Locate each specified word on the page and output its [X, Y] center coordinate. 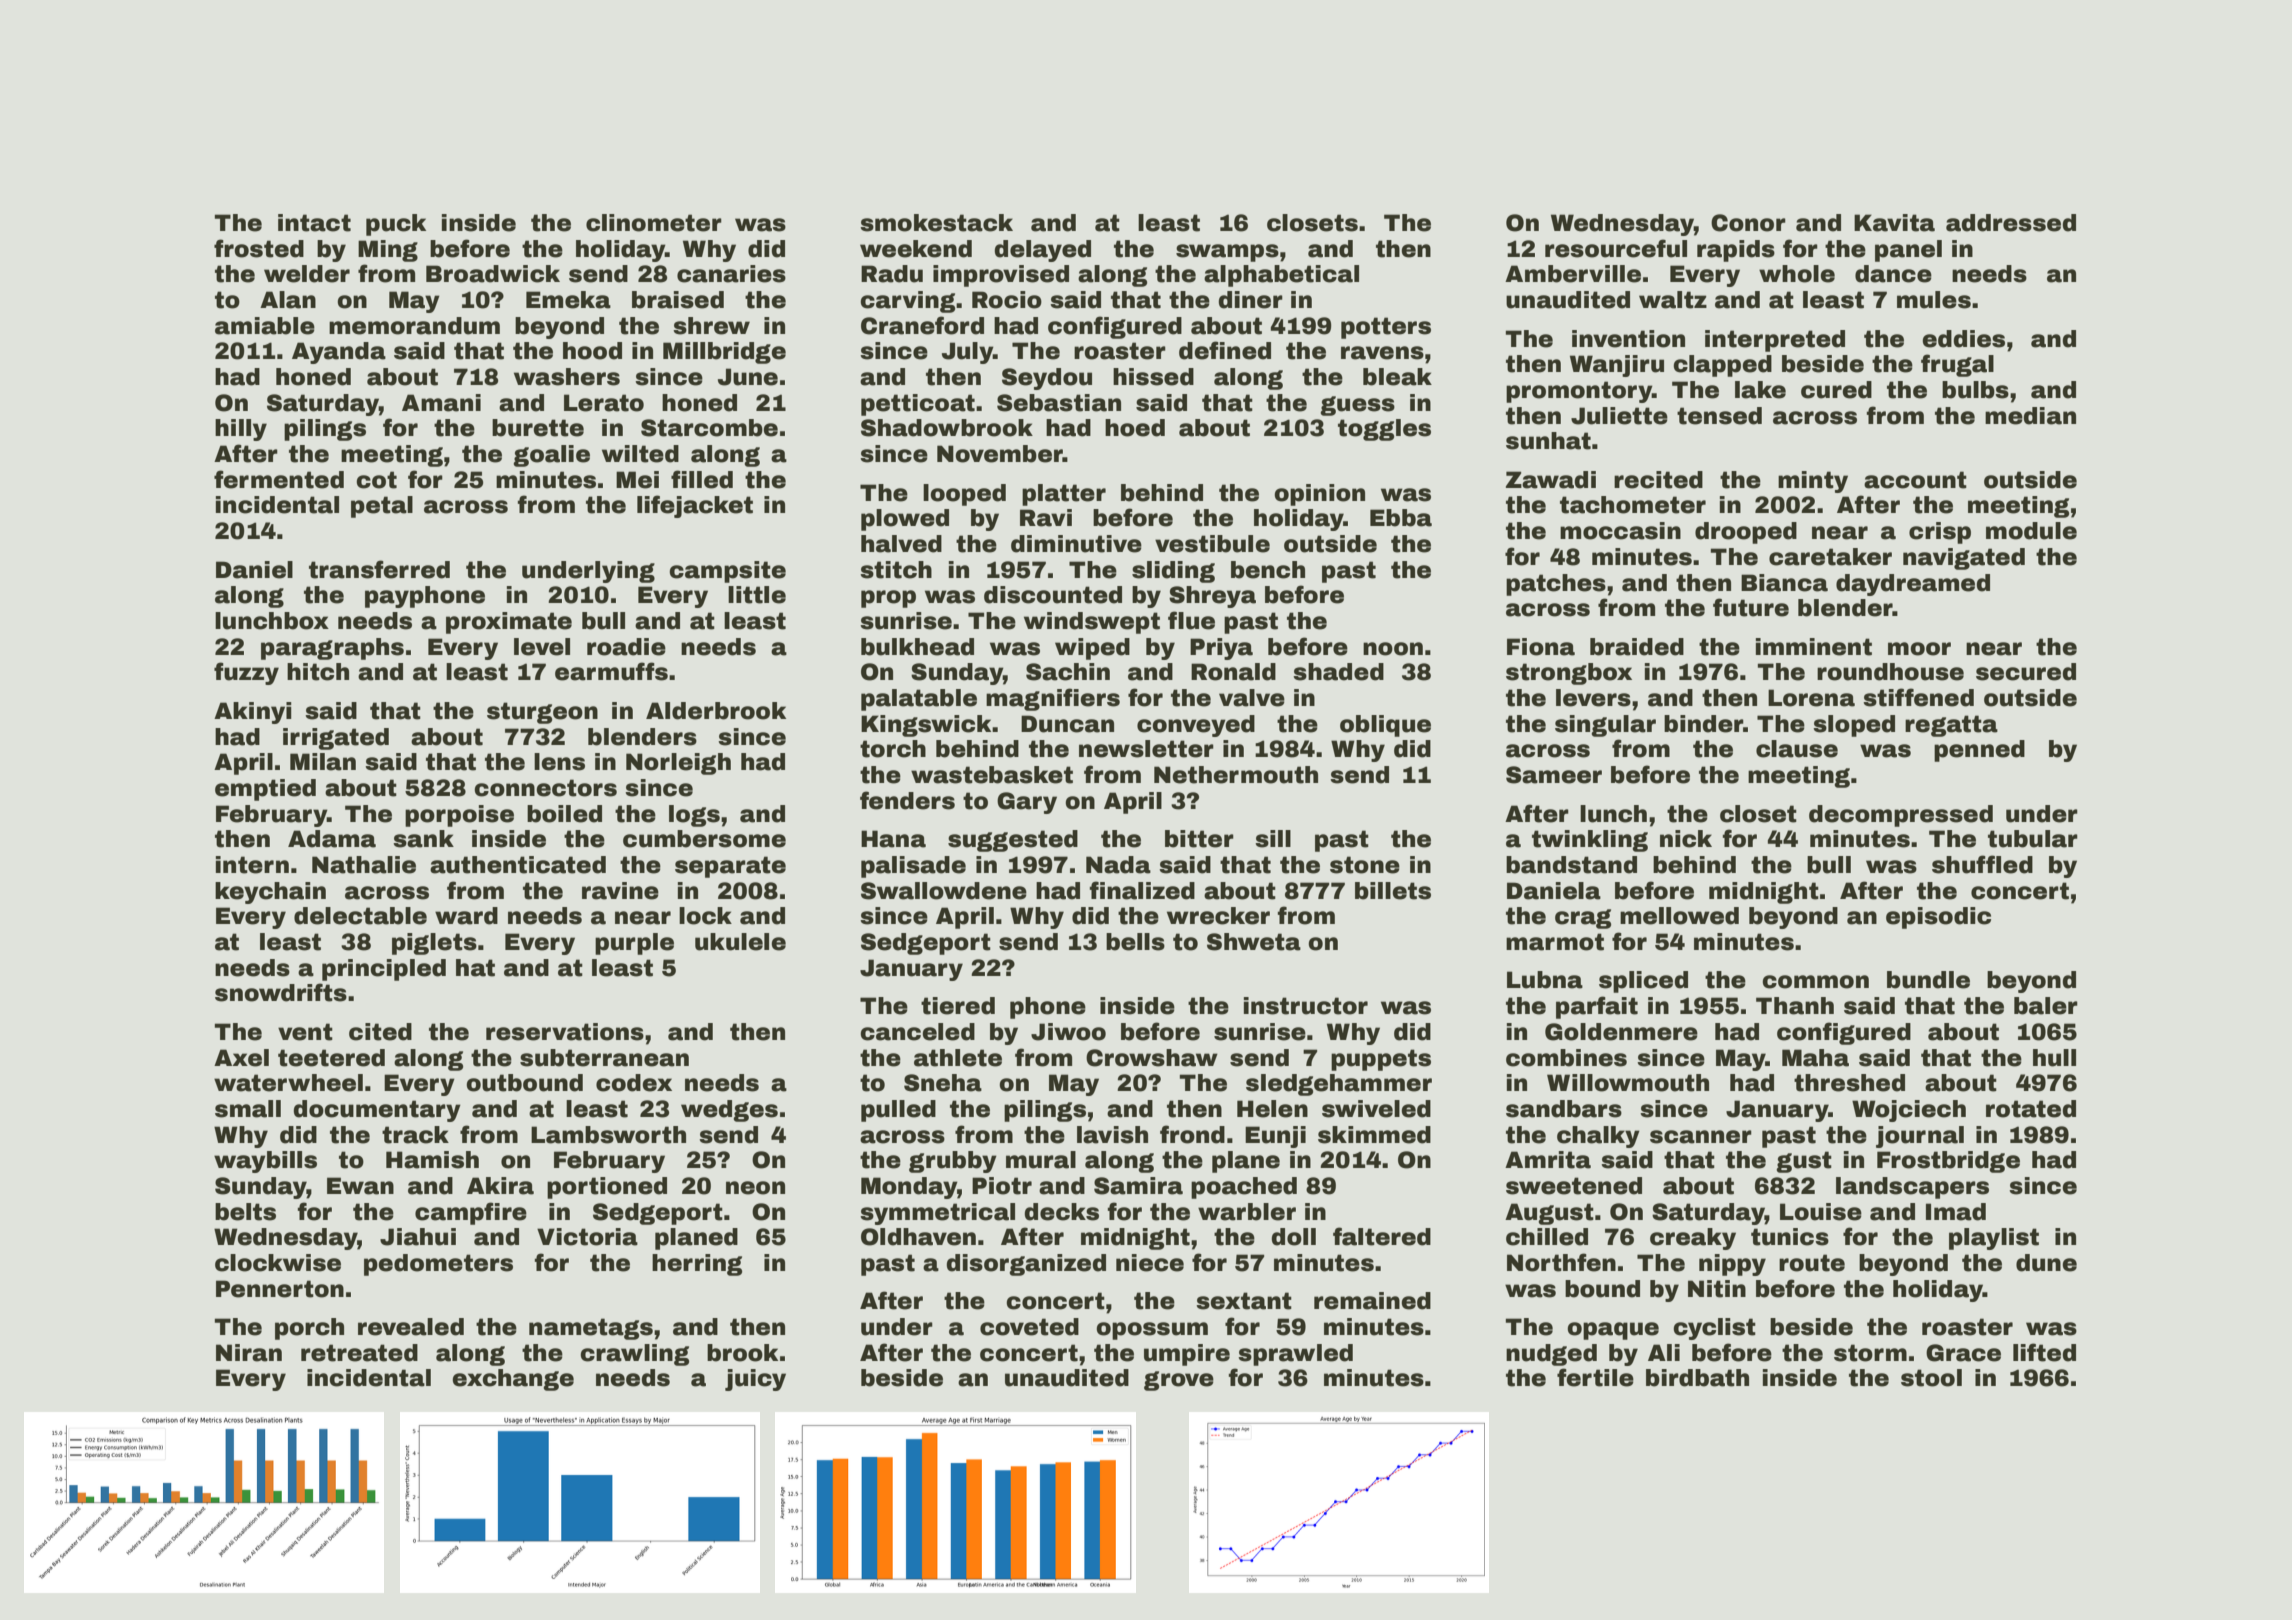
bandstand [1571, 865]
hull [2054, 1058]
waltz [1673, 300]
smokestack [936, 223]
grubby [953, 1162]
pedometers [438, 1265]
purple [634, 944]
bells [1135, 942]
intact [314, 223]
